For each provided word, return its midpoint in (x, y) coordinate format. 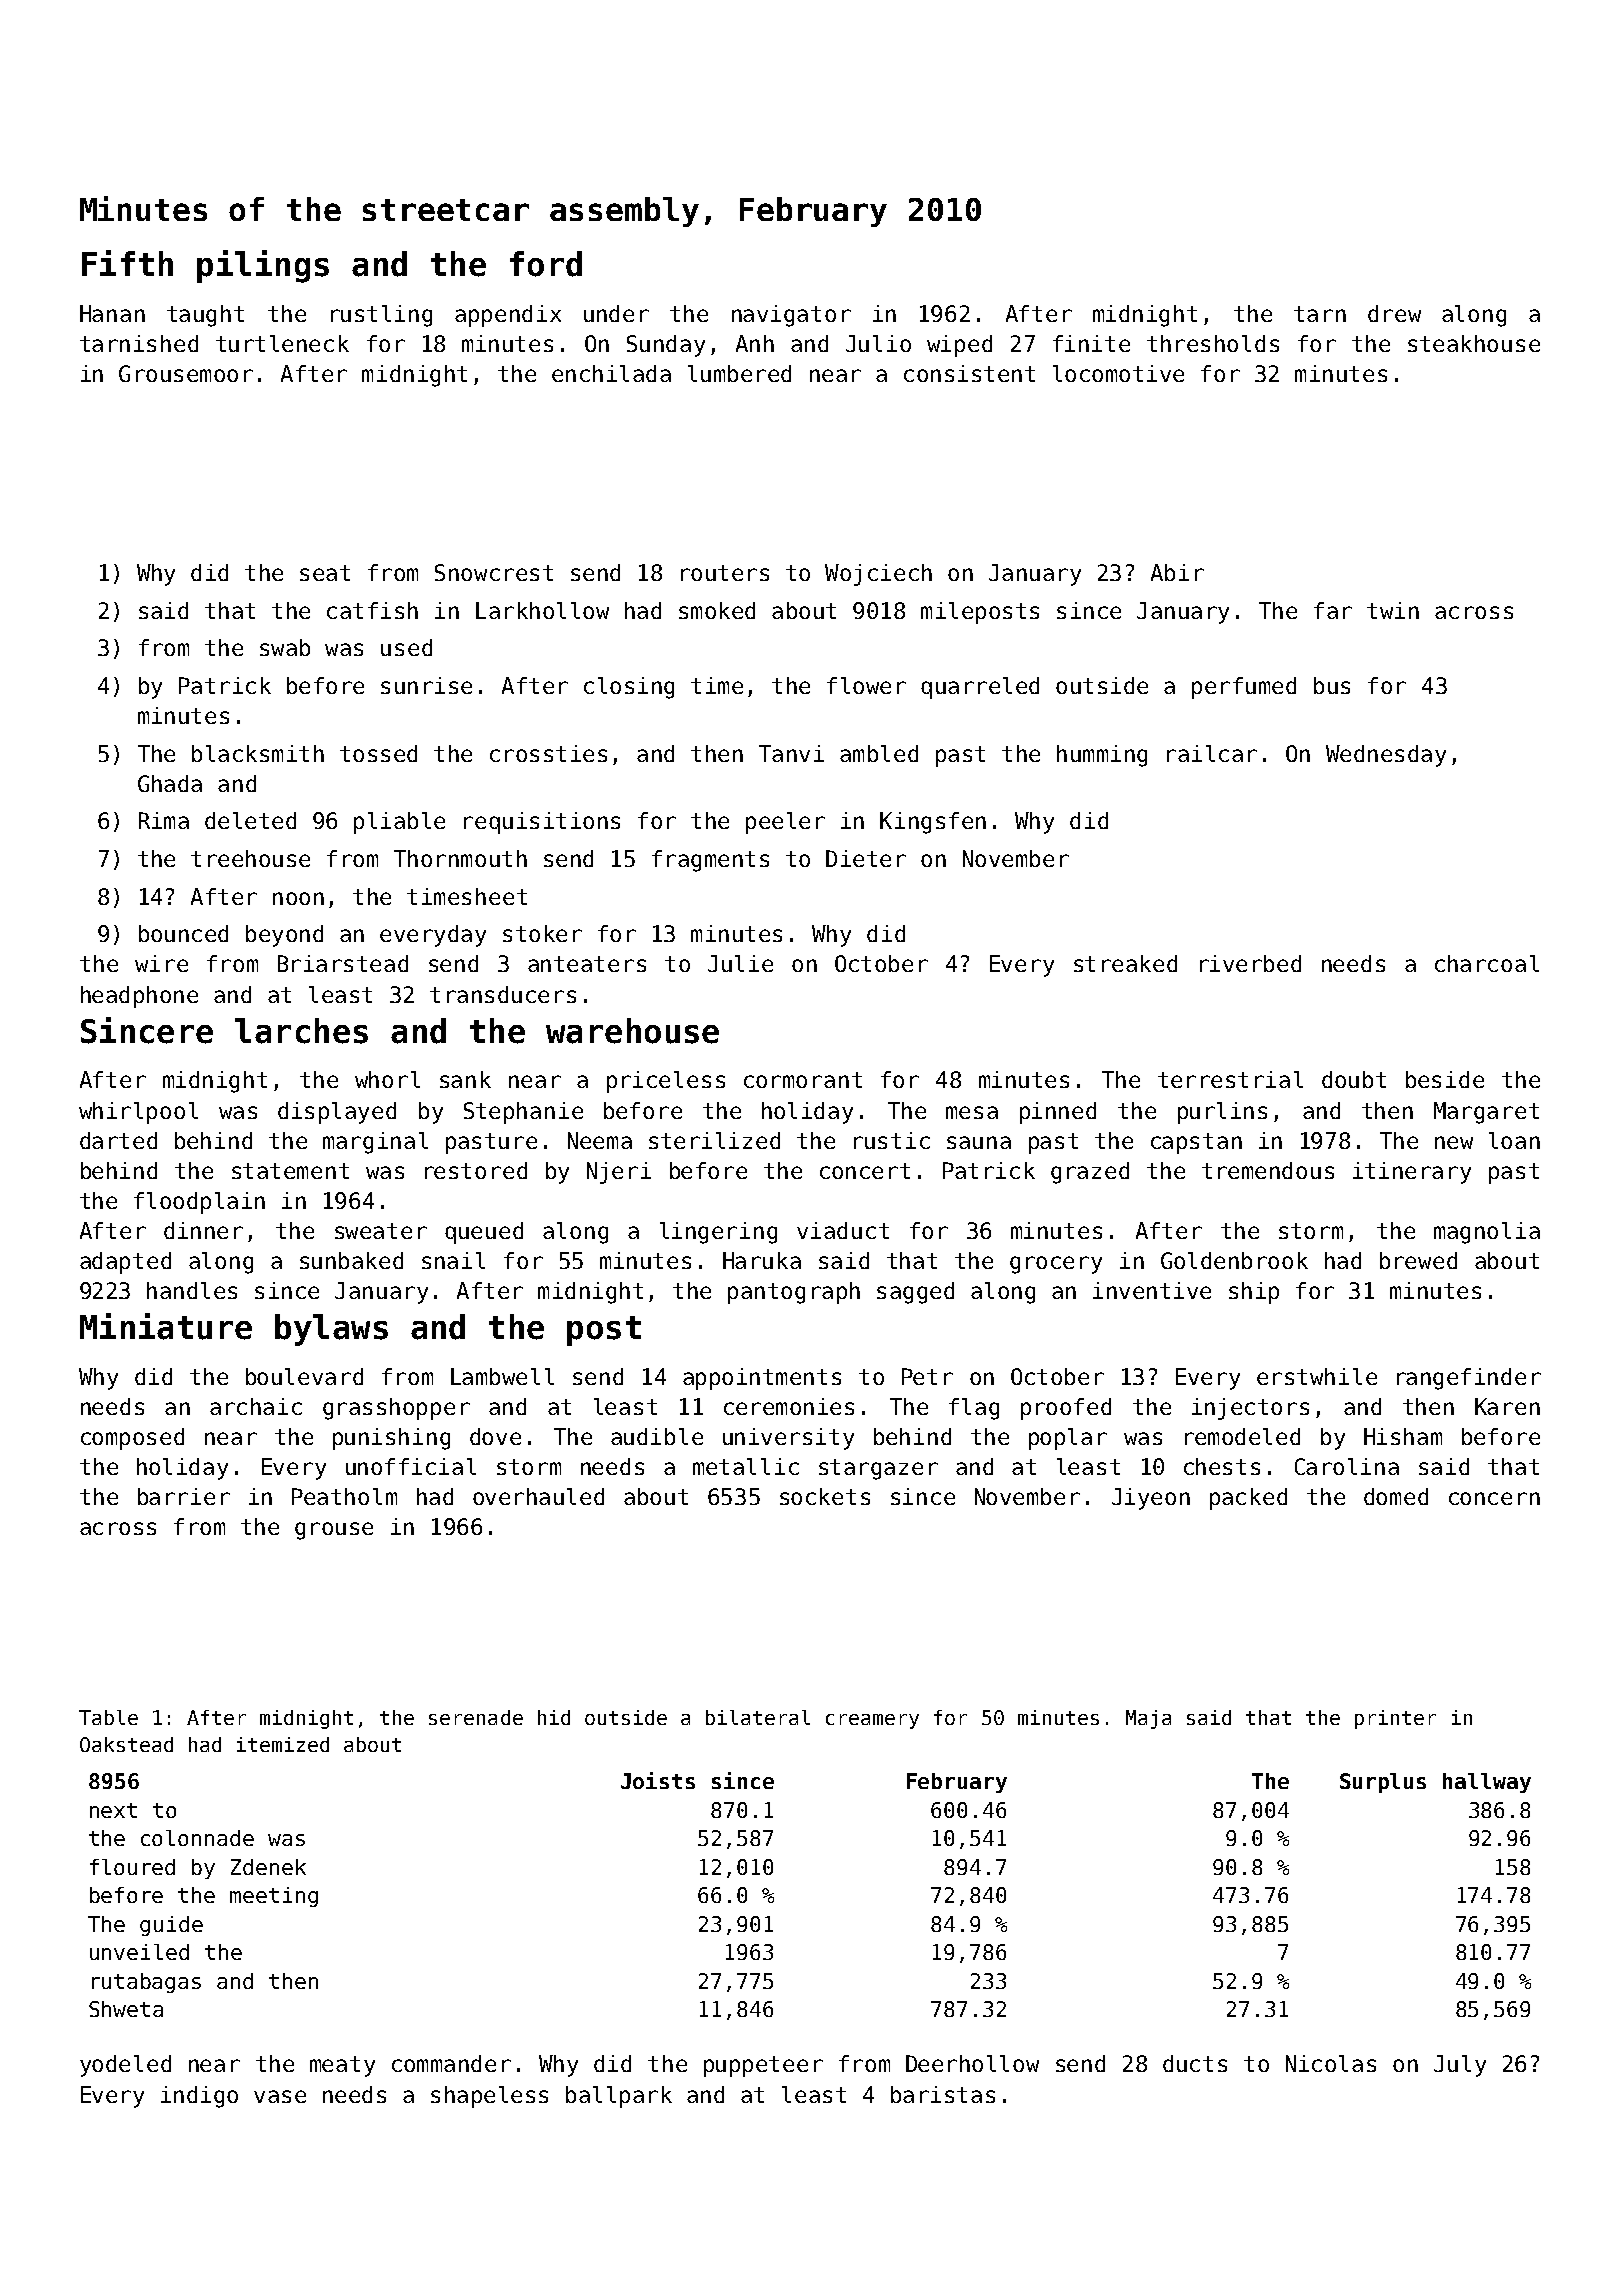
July (1460, 2066)
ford (546, 264)
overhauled (538, 1496)
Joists (658, 1780)
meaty (342, 2066)
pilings (263, 266)
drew (1394, 313)
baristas (943, 2094)
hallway (1487, 1783)
